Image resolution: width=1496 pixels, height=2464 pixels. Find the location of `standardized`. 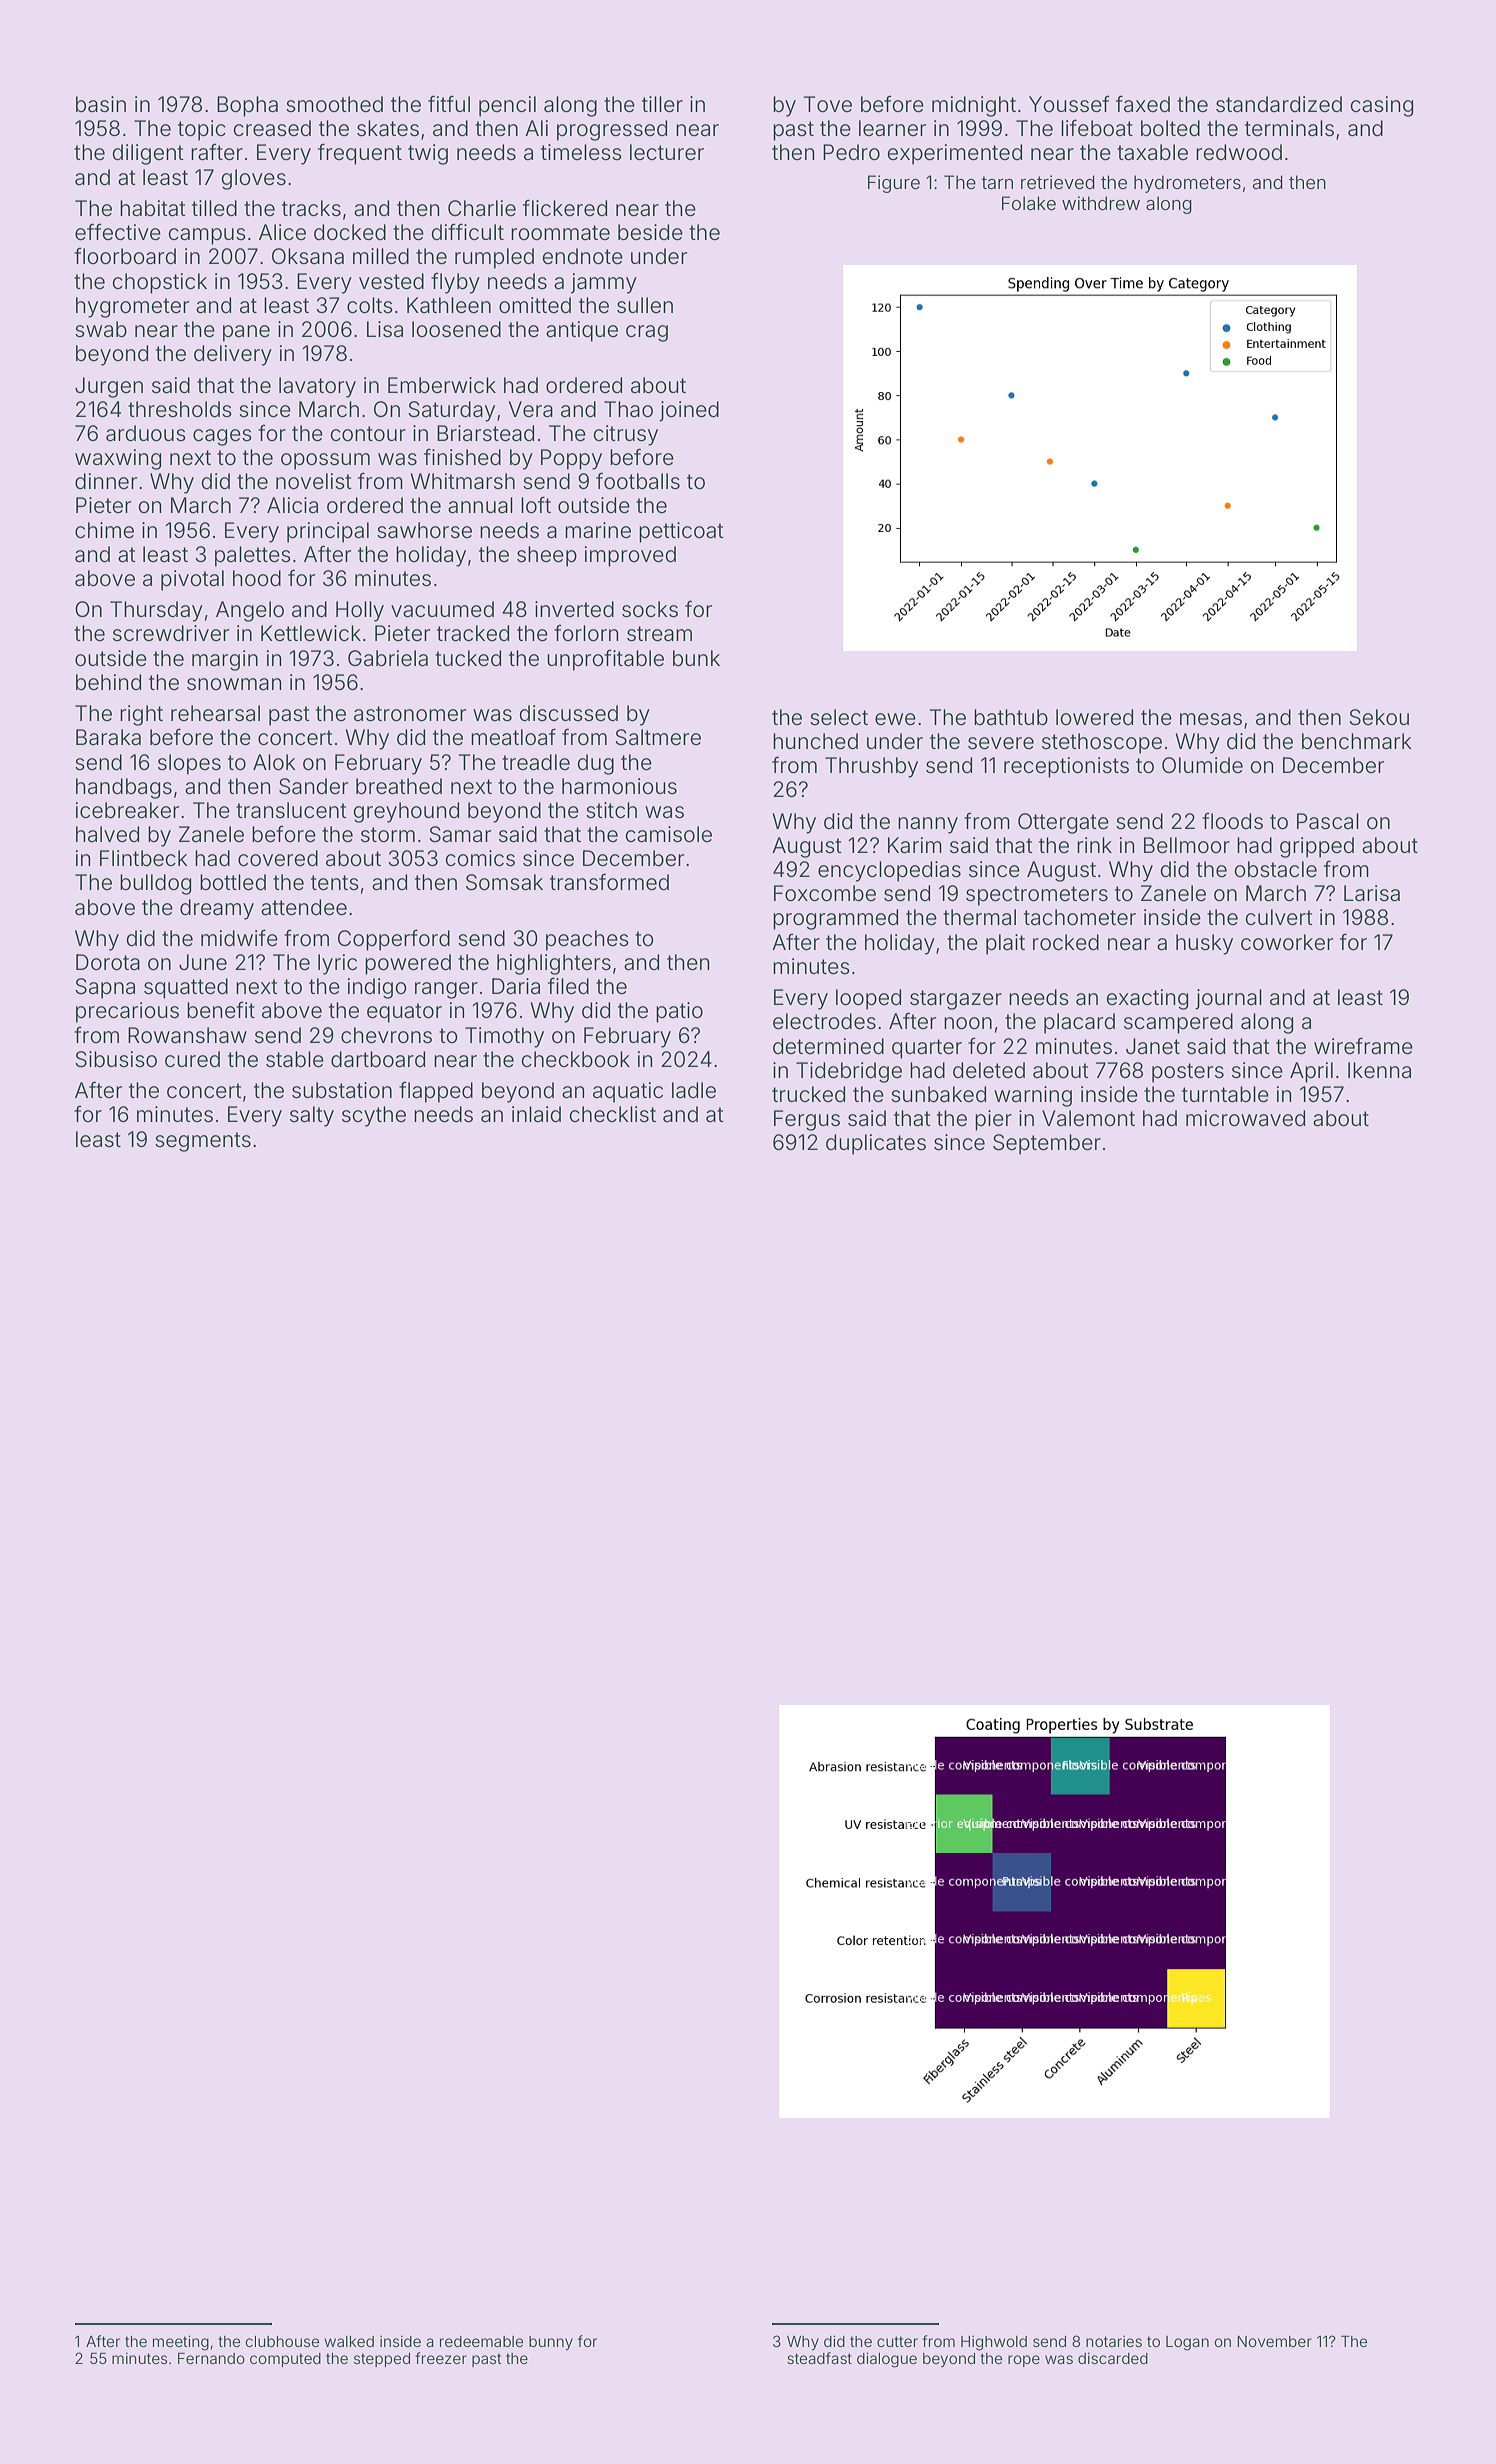

standardized is located at coordinates (1279, 104).
